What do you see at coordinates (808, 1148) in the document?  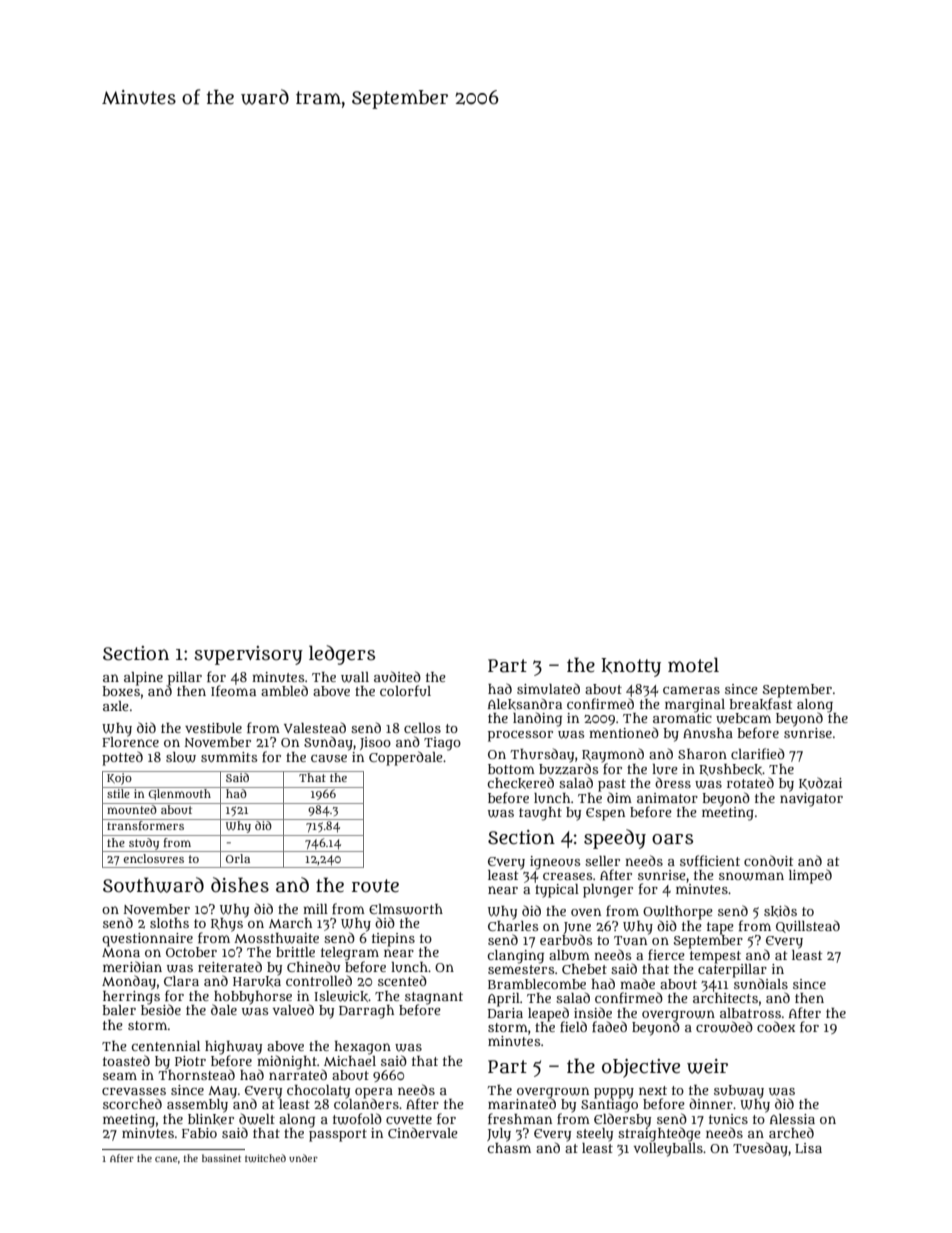 I see `Lisa` at bounding box center [808, 1148].
